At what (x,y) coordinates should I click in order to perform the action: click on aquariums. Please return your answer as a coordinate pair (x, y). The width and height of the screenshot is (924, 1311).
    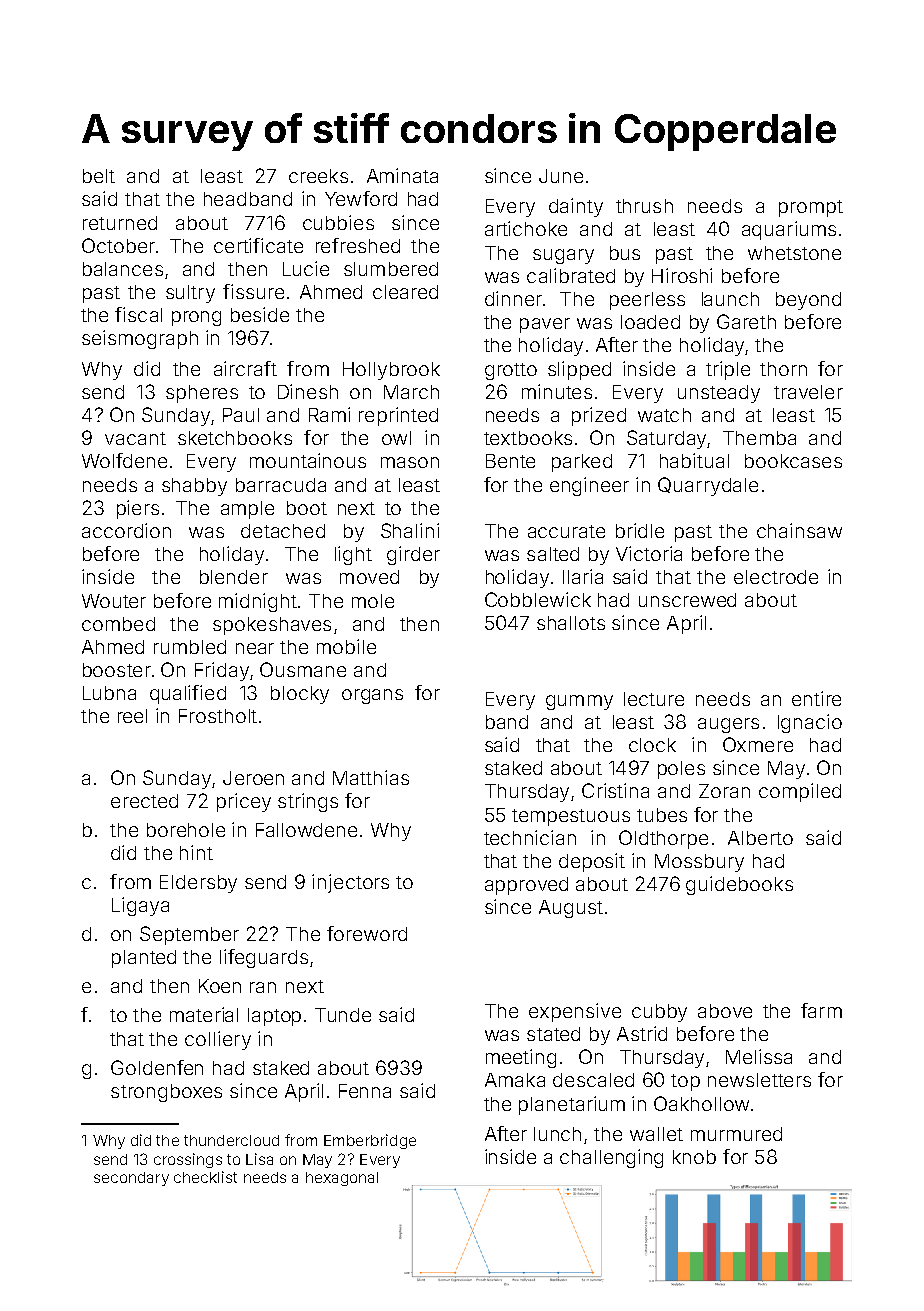
    Looking at the image, I should click on (789, 230).
